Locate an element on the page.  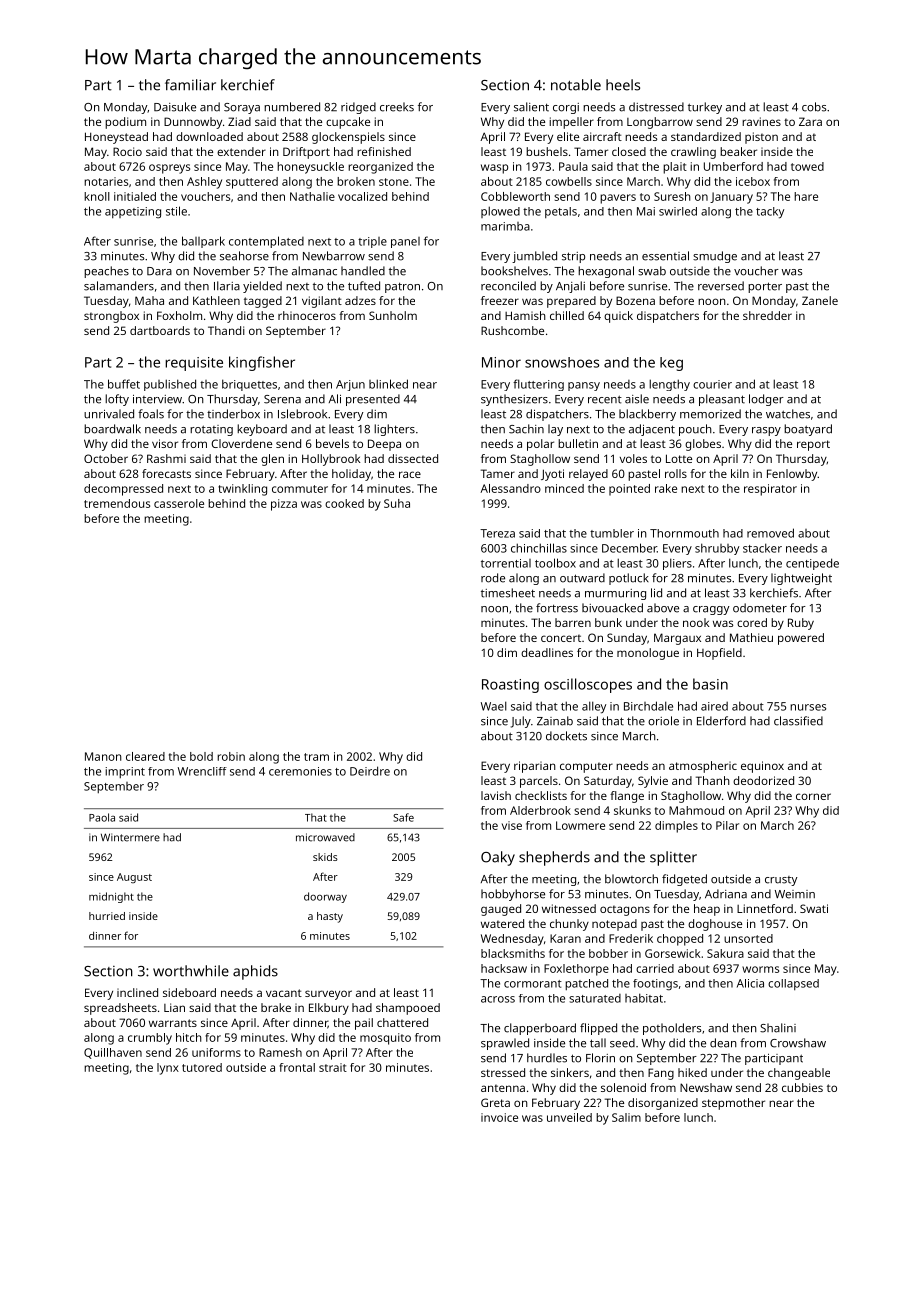
heels is located at coordinates (623, 85).
